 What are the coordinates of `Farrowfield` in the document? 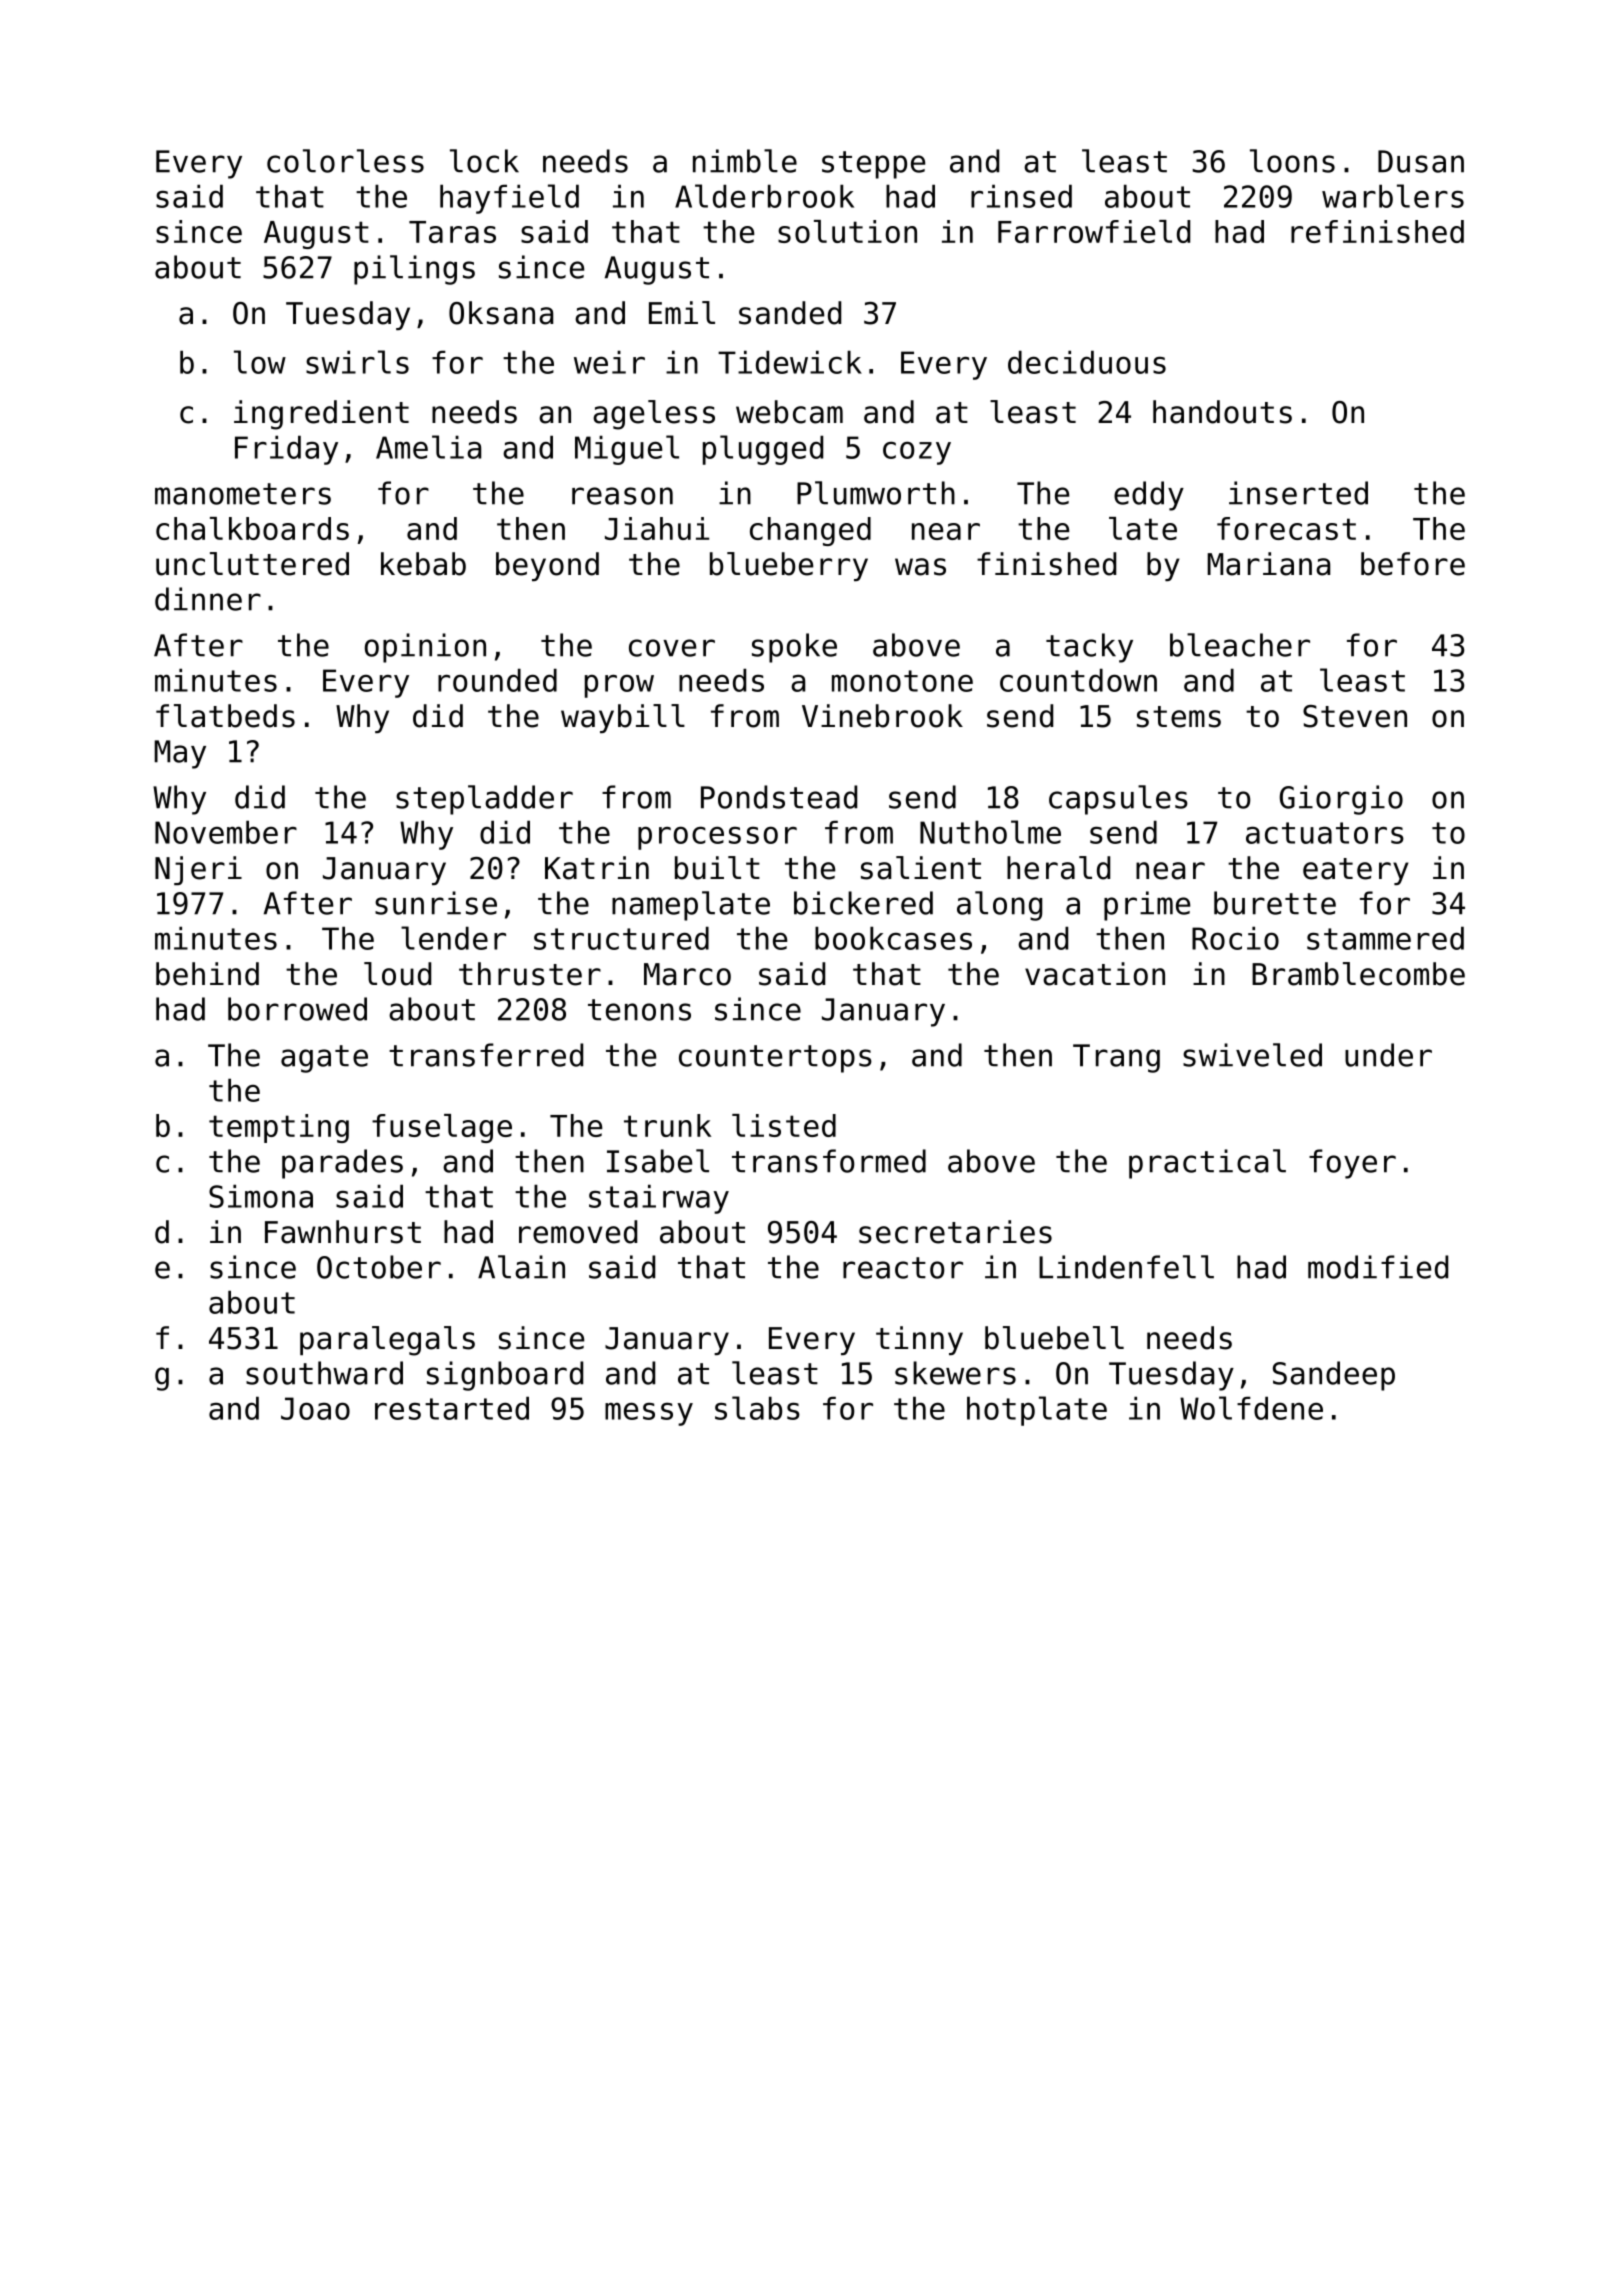 It's located at (1094, 231).
